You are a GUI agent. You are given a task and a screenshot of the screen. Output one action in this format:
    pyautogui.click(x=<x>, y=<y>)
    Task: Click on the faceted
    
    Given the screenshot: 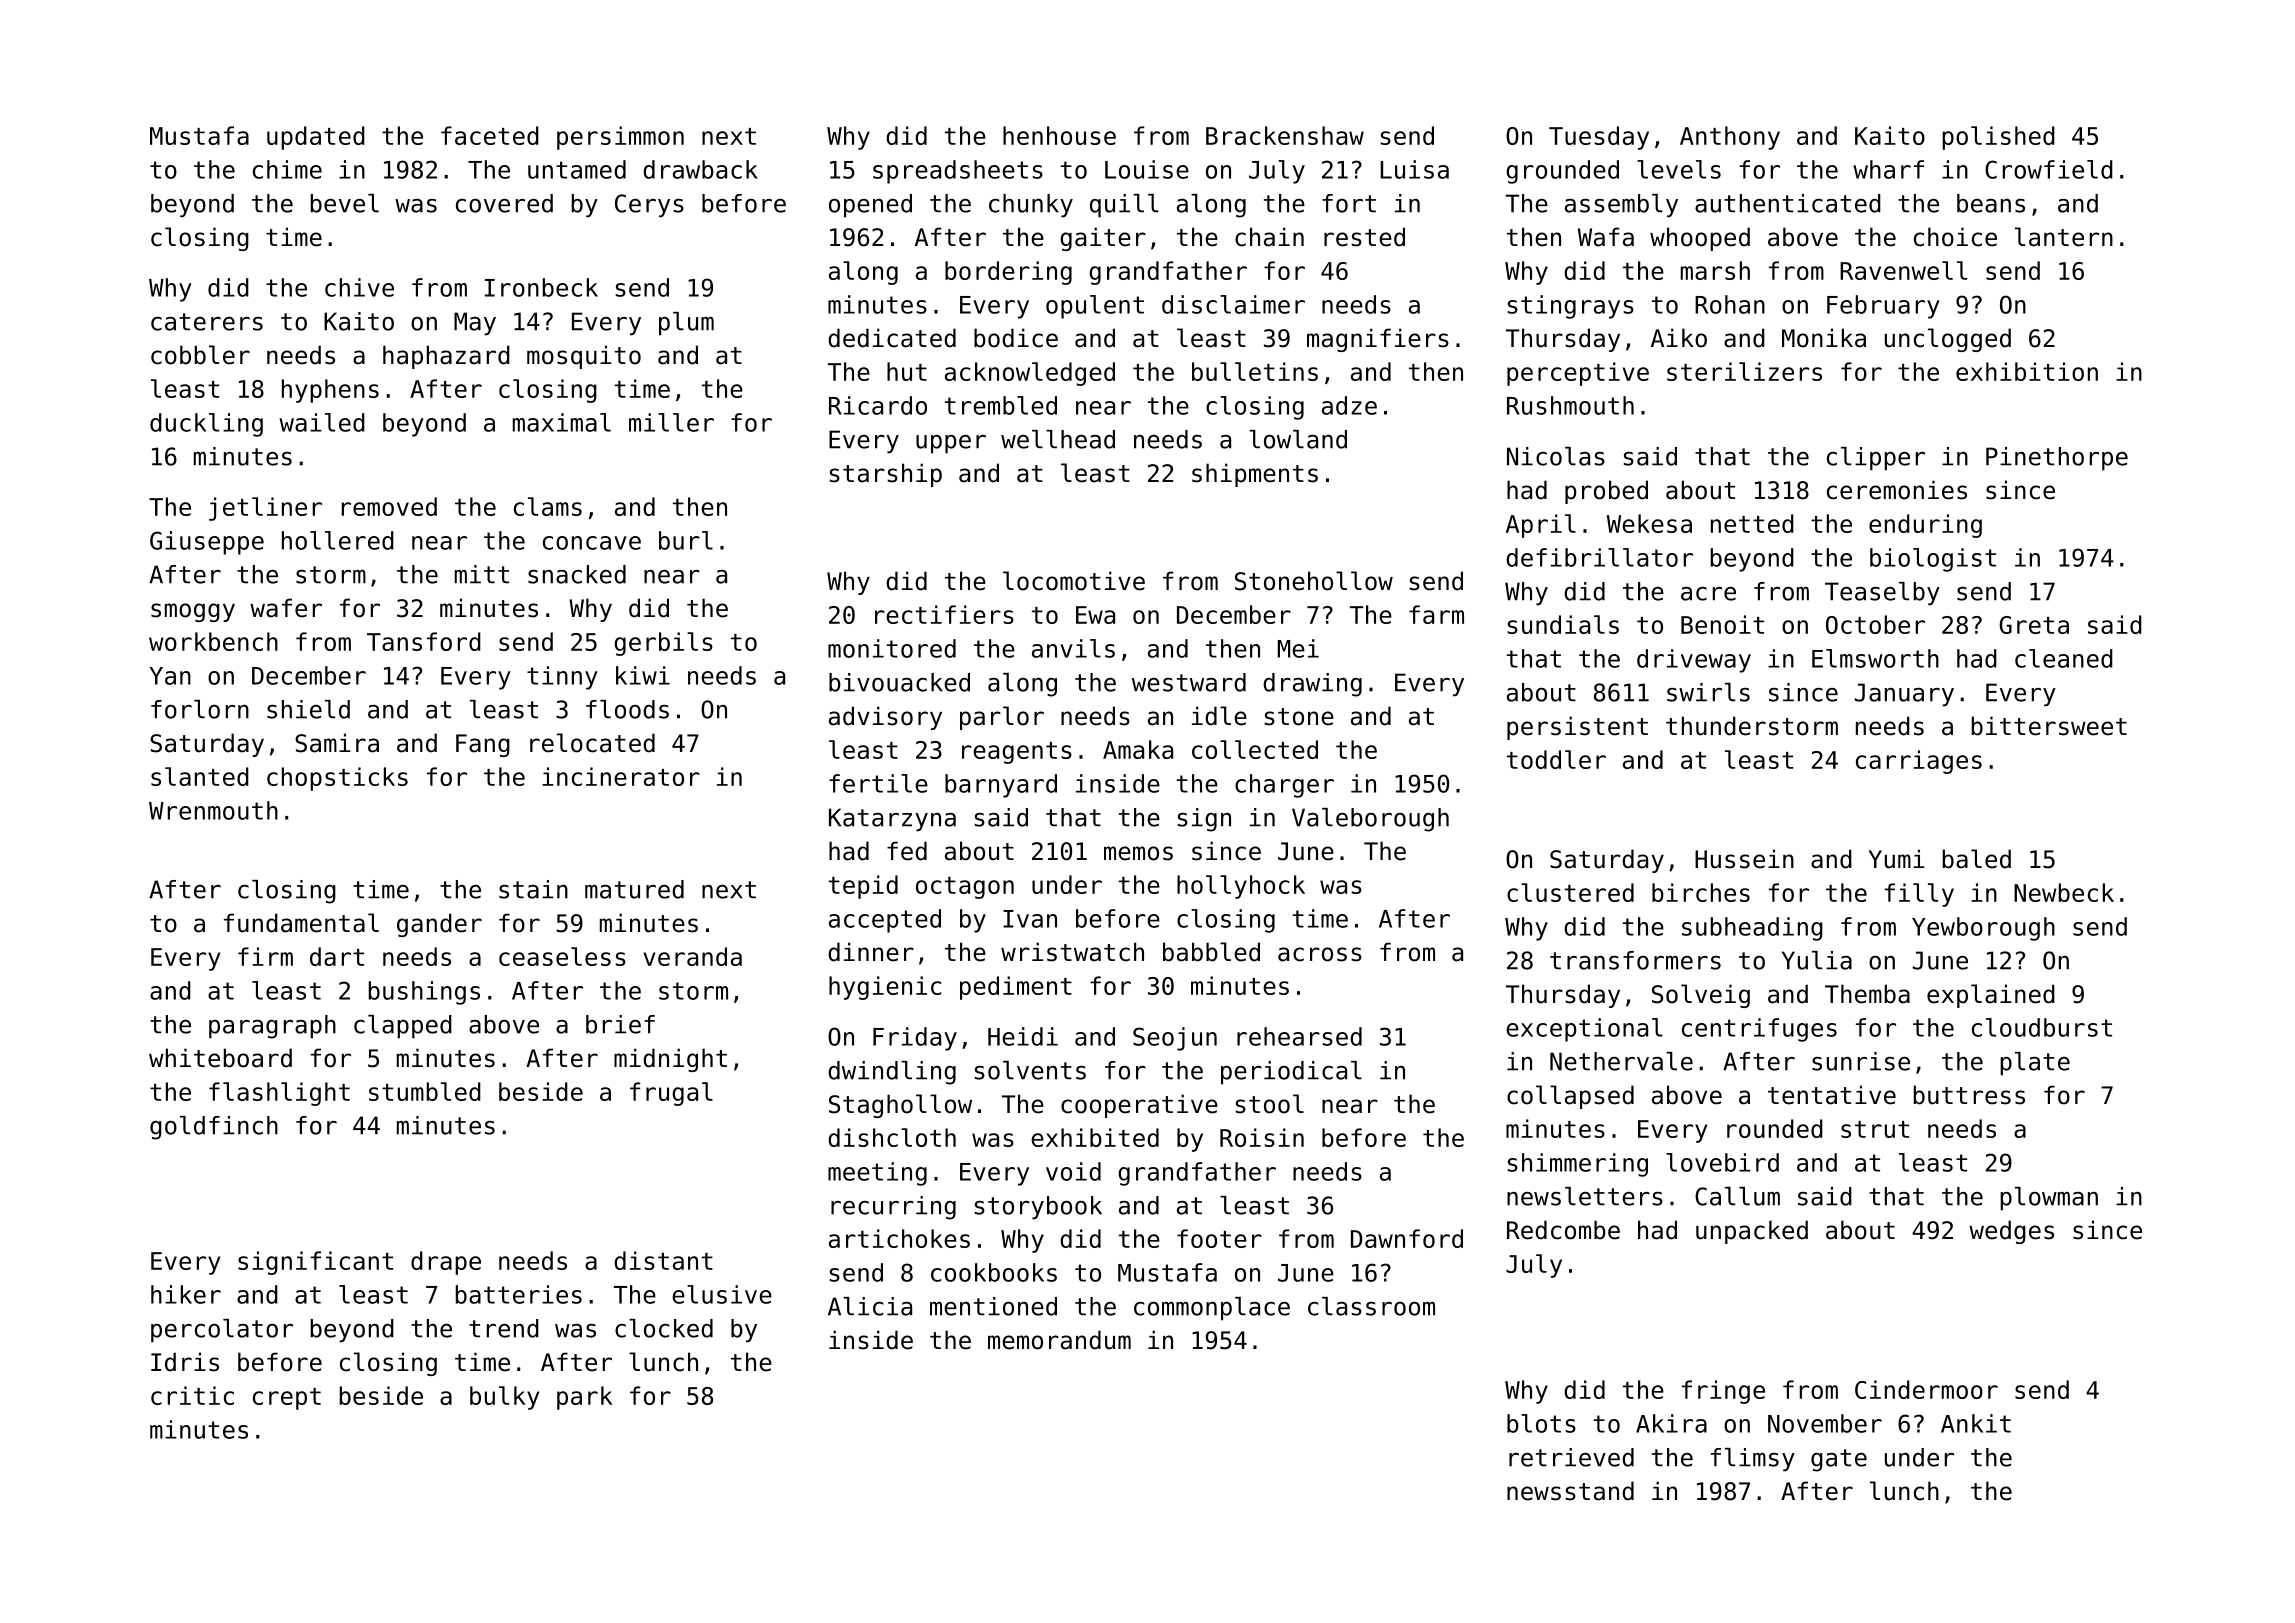 What is the action you would take?
    pyautogui.click(x=490, y=135)
